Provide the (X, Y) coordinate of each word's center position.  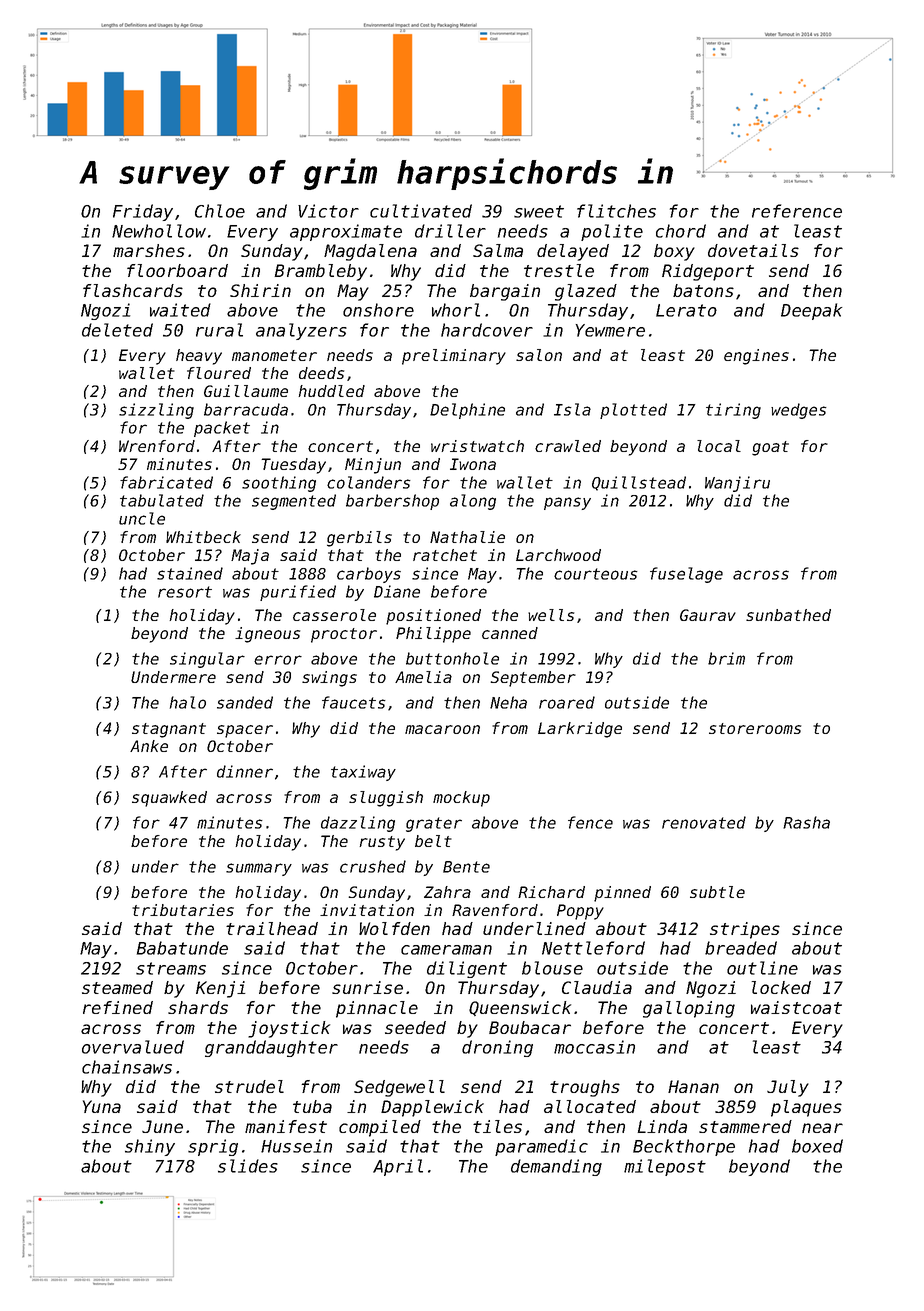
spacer (245, 731)
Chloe (220, 211)
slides (248, 1166)
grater (434, 824)
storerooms (755, 728)
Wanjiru (737, 484)
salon (539, 355)
